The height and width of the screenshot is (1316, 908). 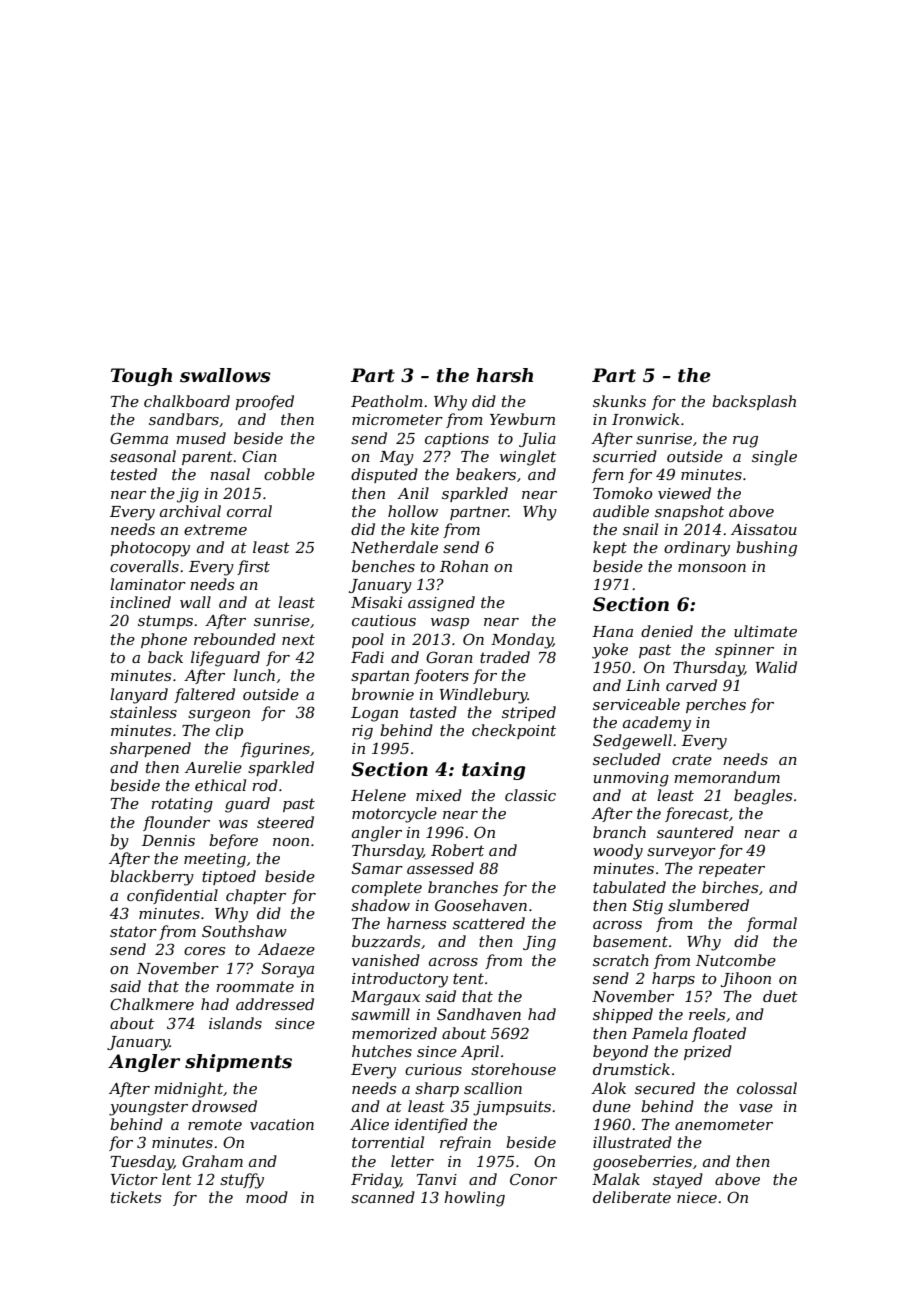 I want to click on carved, so click(x=691, y=685).
